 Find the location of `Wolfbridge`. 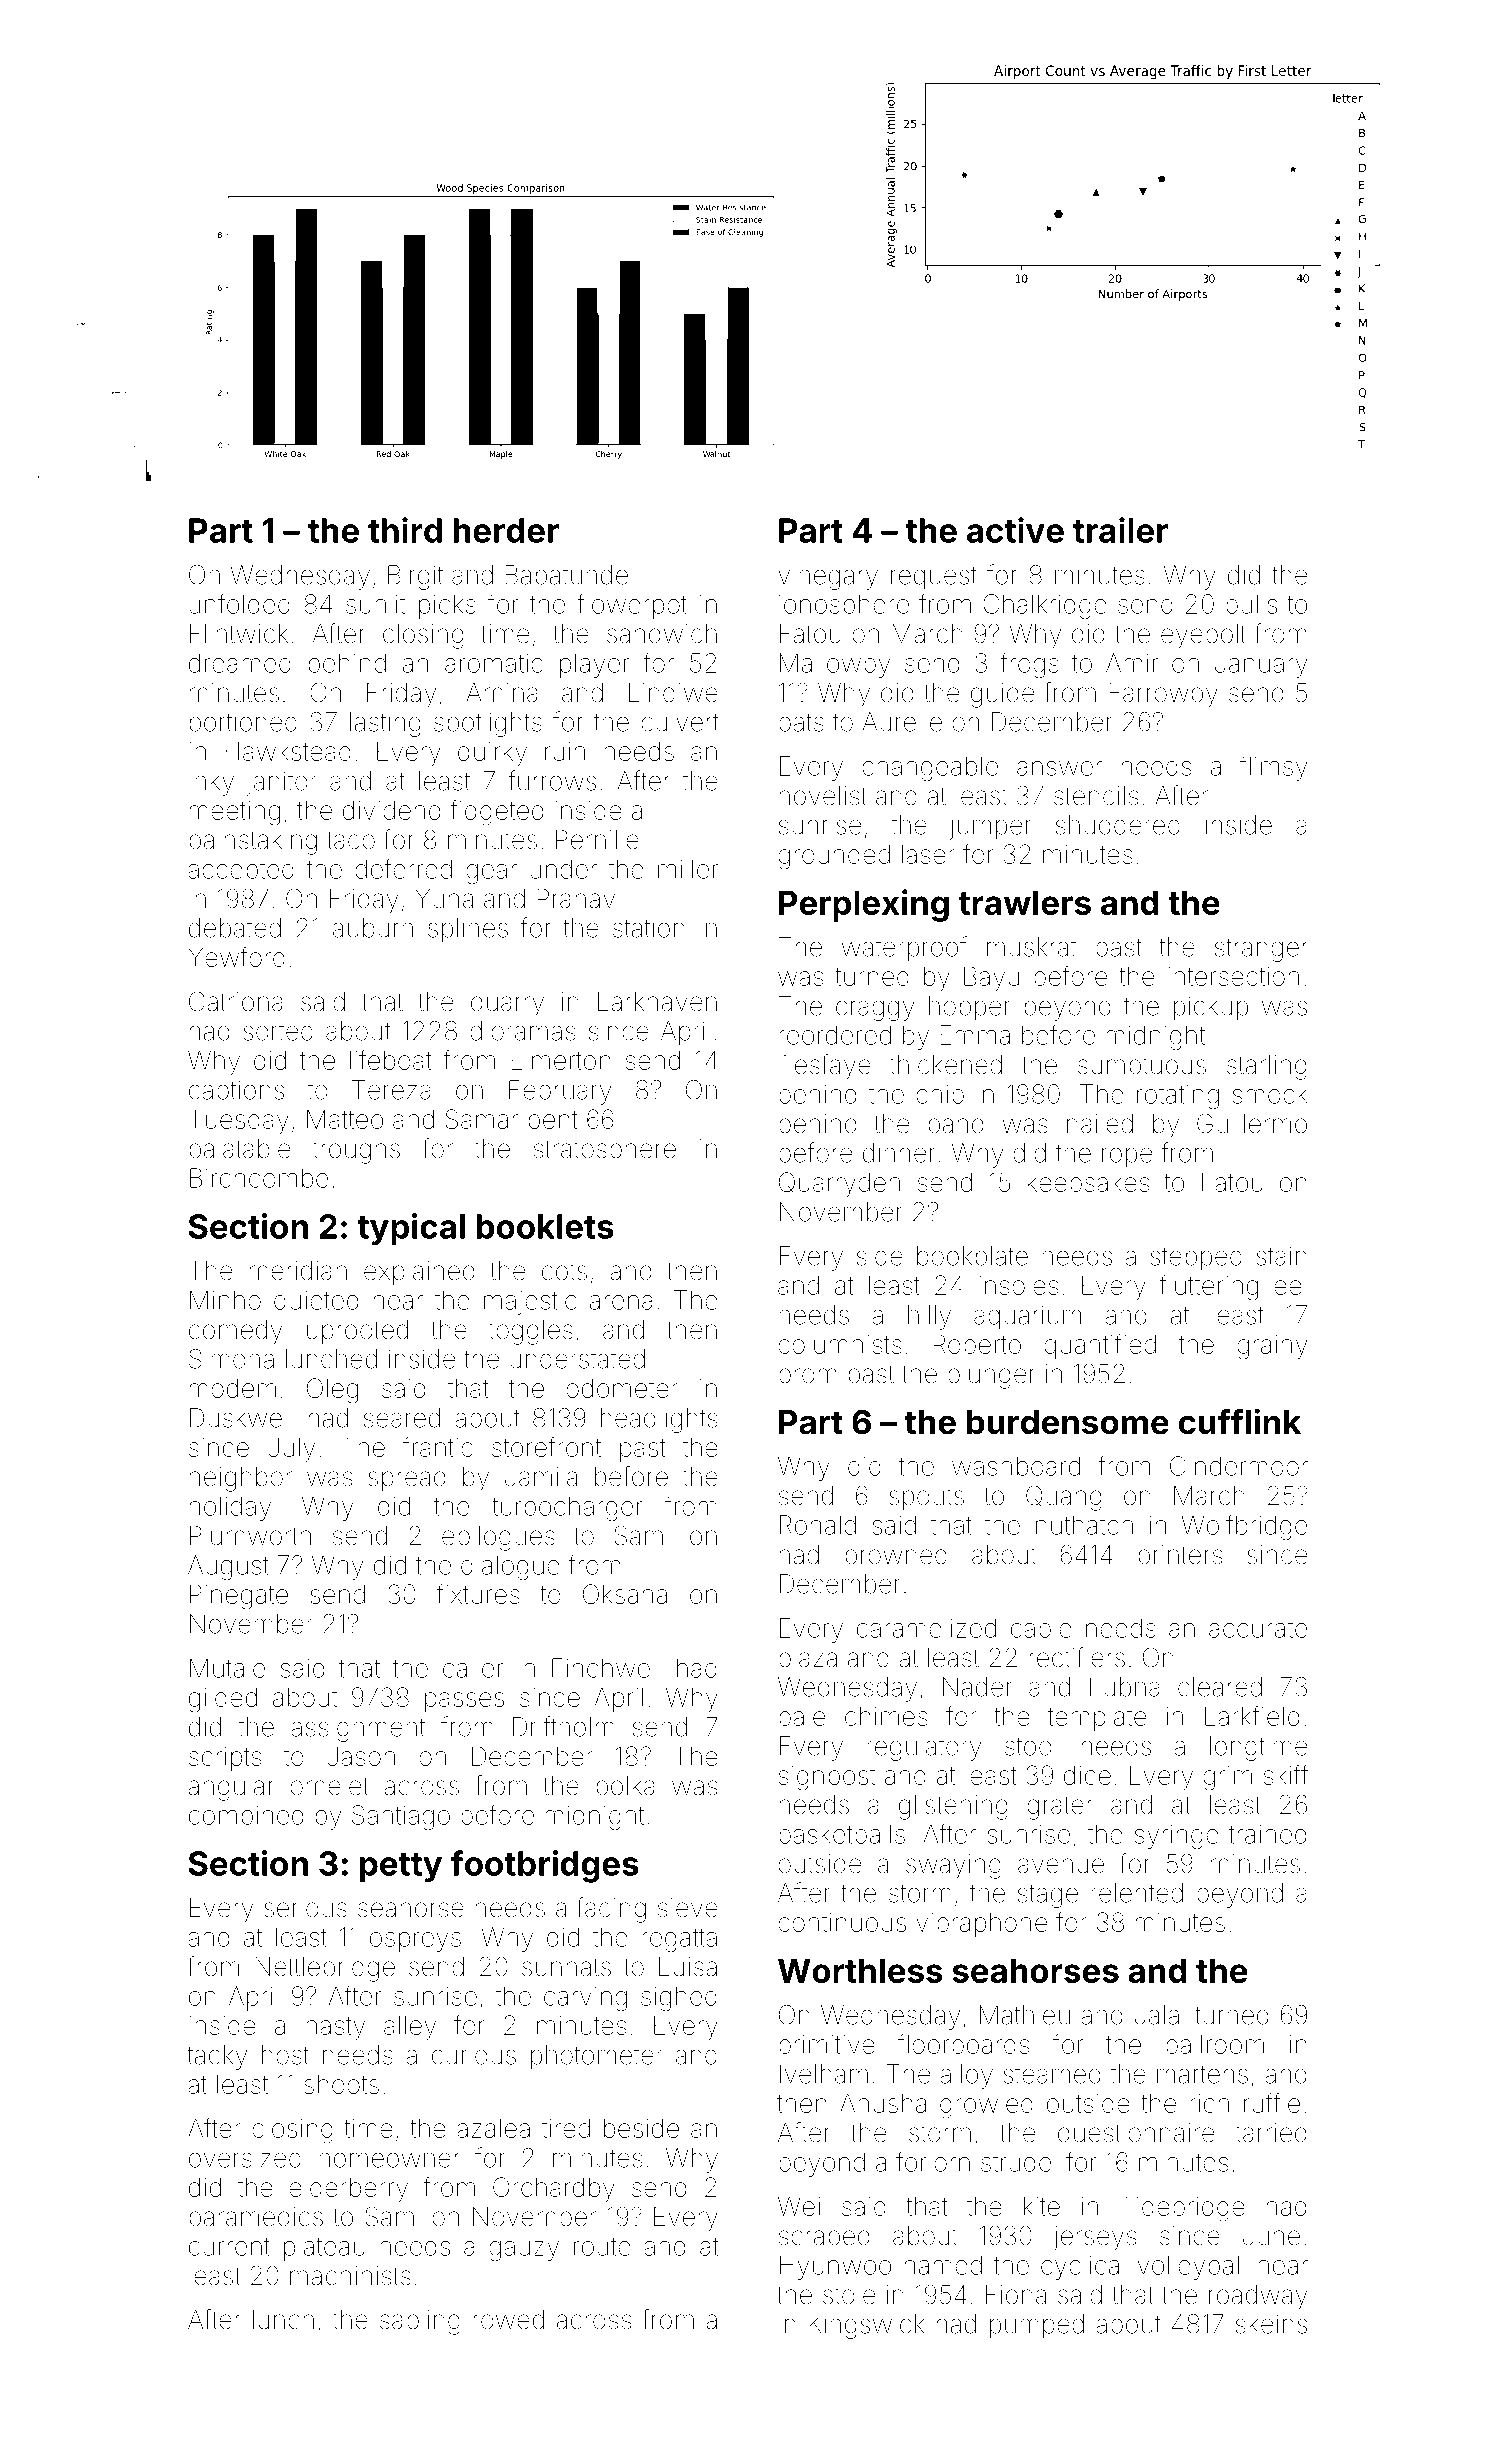

Wolfbridge is located at coordinates (1244, 1527).
